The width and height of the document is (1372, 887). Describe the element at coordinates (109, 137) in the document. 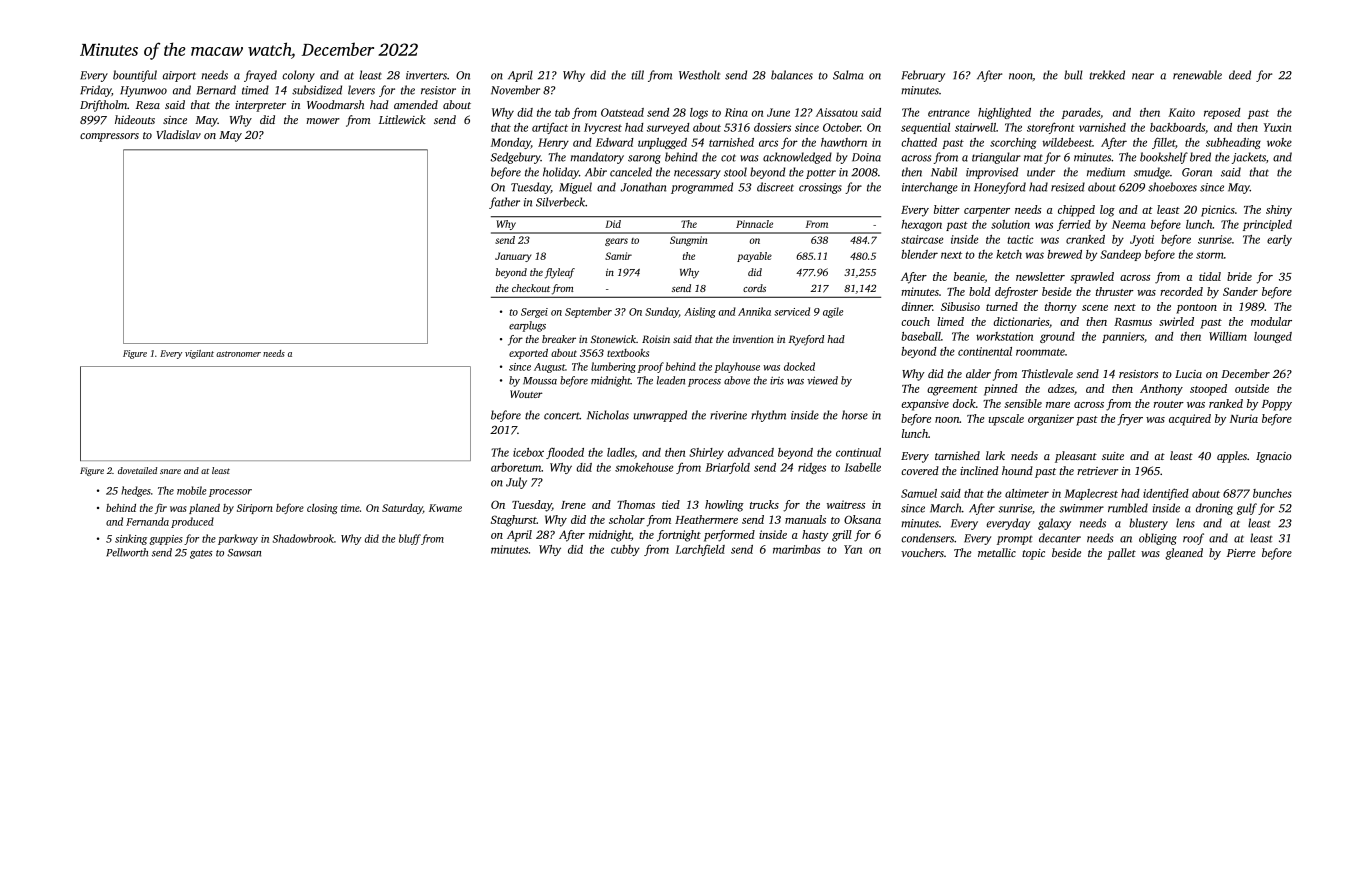

I see `compressors` at that location.
